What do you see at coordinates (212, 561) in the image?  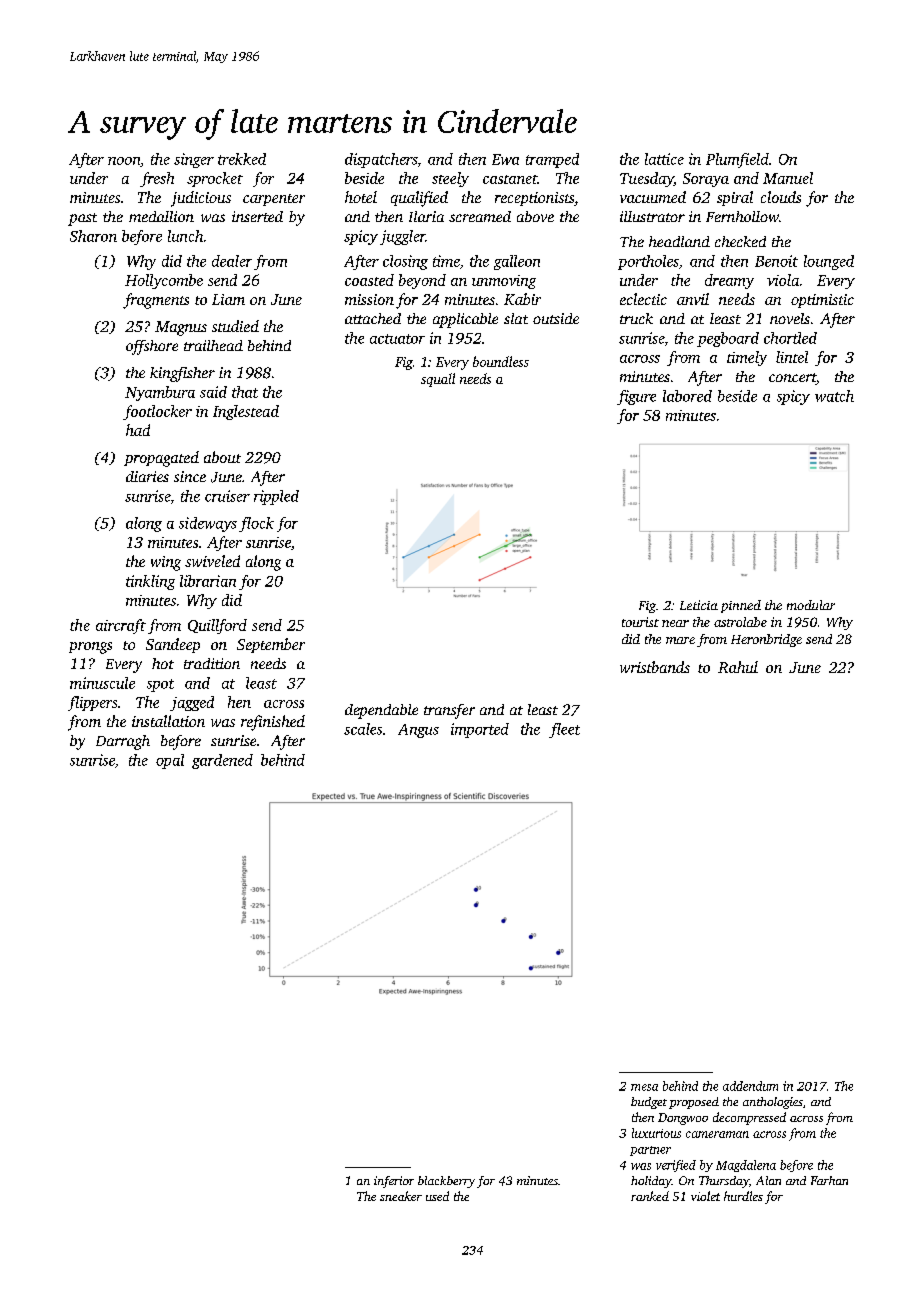 I see `swiveled` at bounding box center [212, 561].
